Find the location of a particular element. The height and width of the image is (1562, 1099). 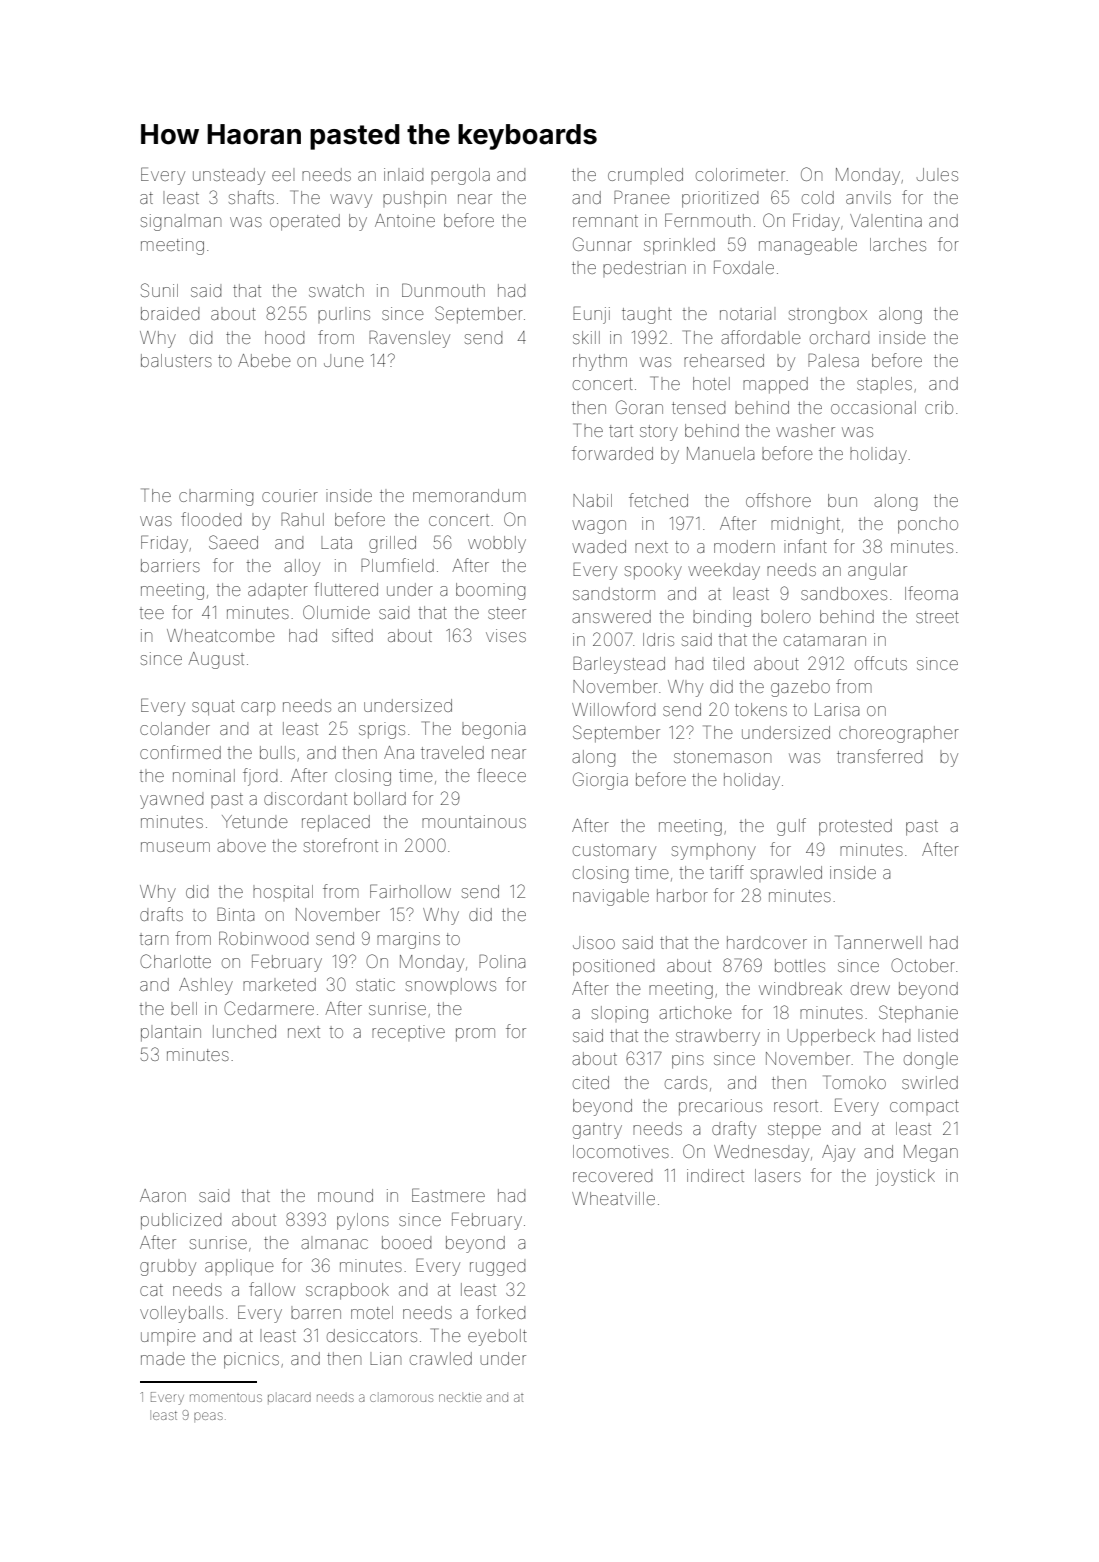

wobbly is located at coordinates (497, 544).
